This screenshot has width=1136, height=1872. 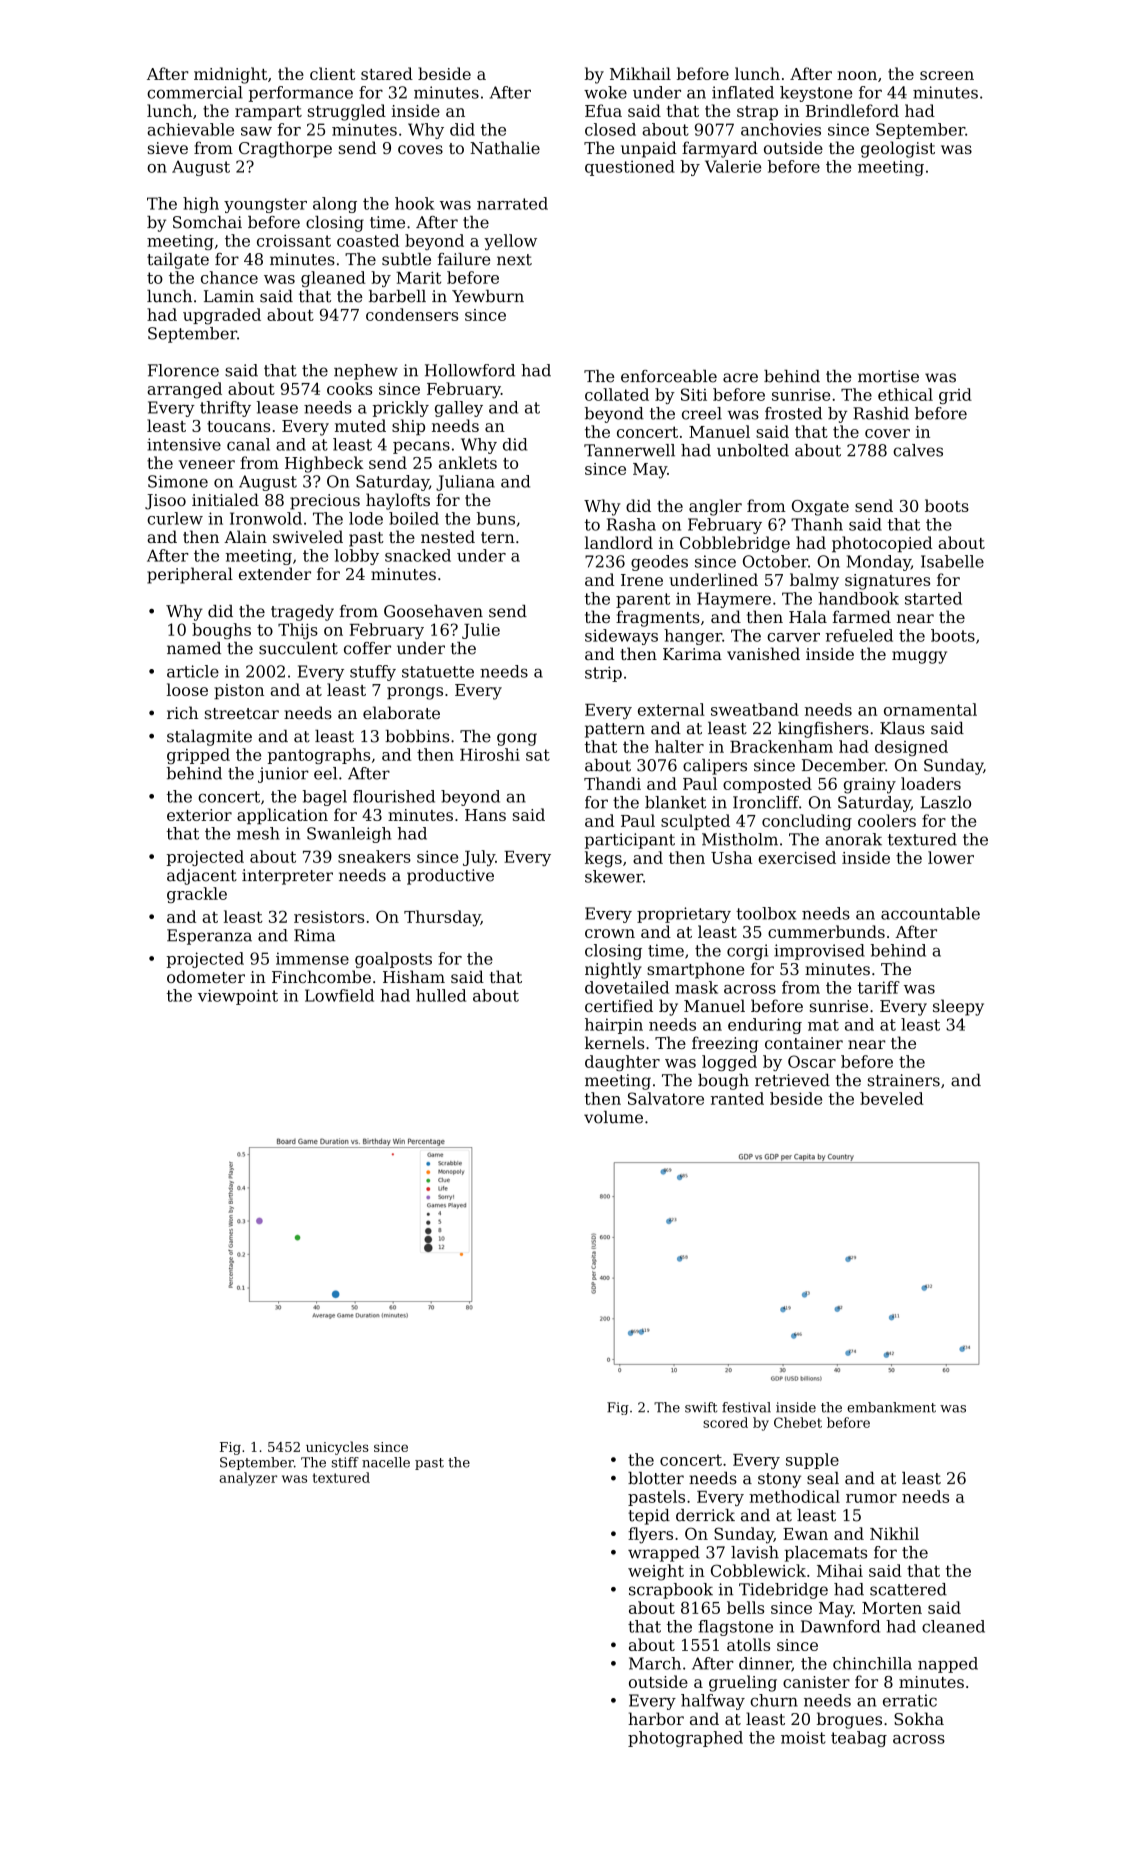 I want to click on Mikhail, so click(x=640, y=73).
